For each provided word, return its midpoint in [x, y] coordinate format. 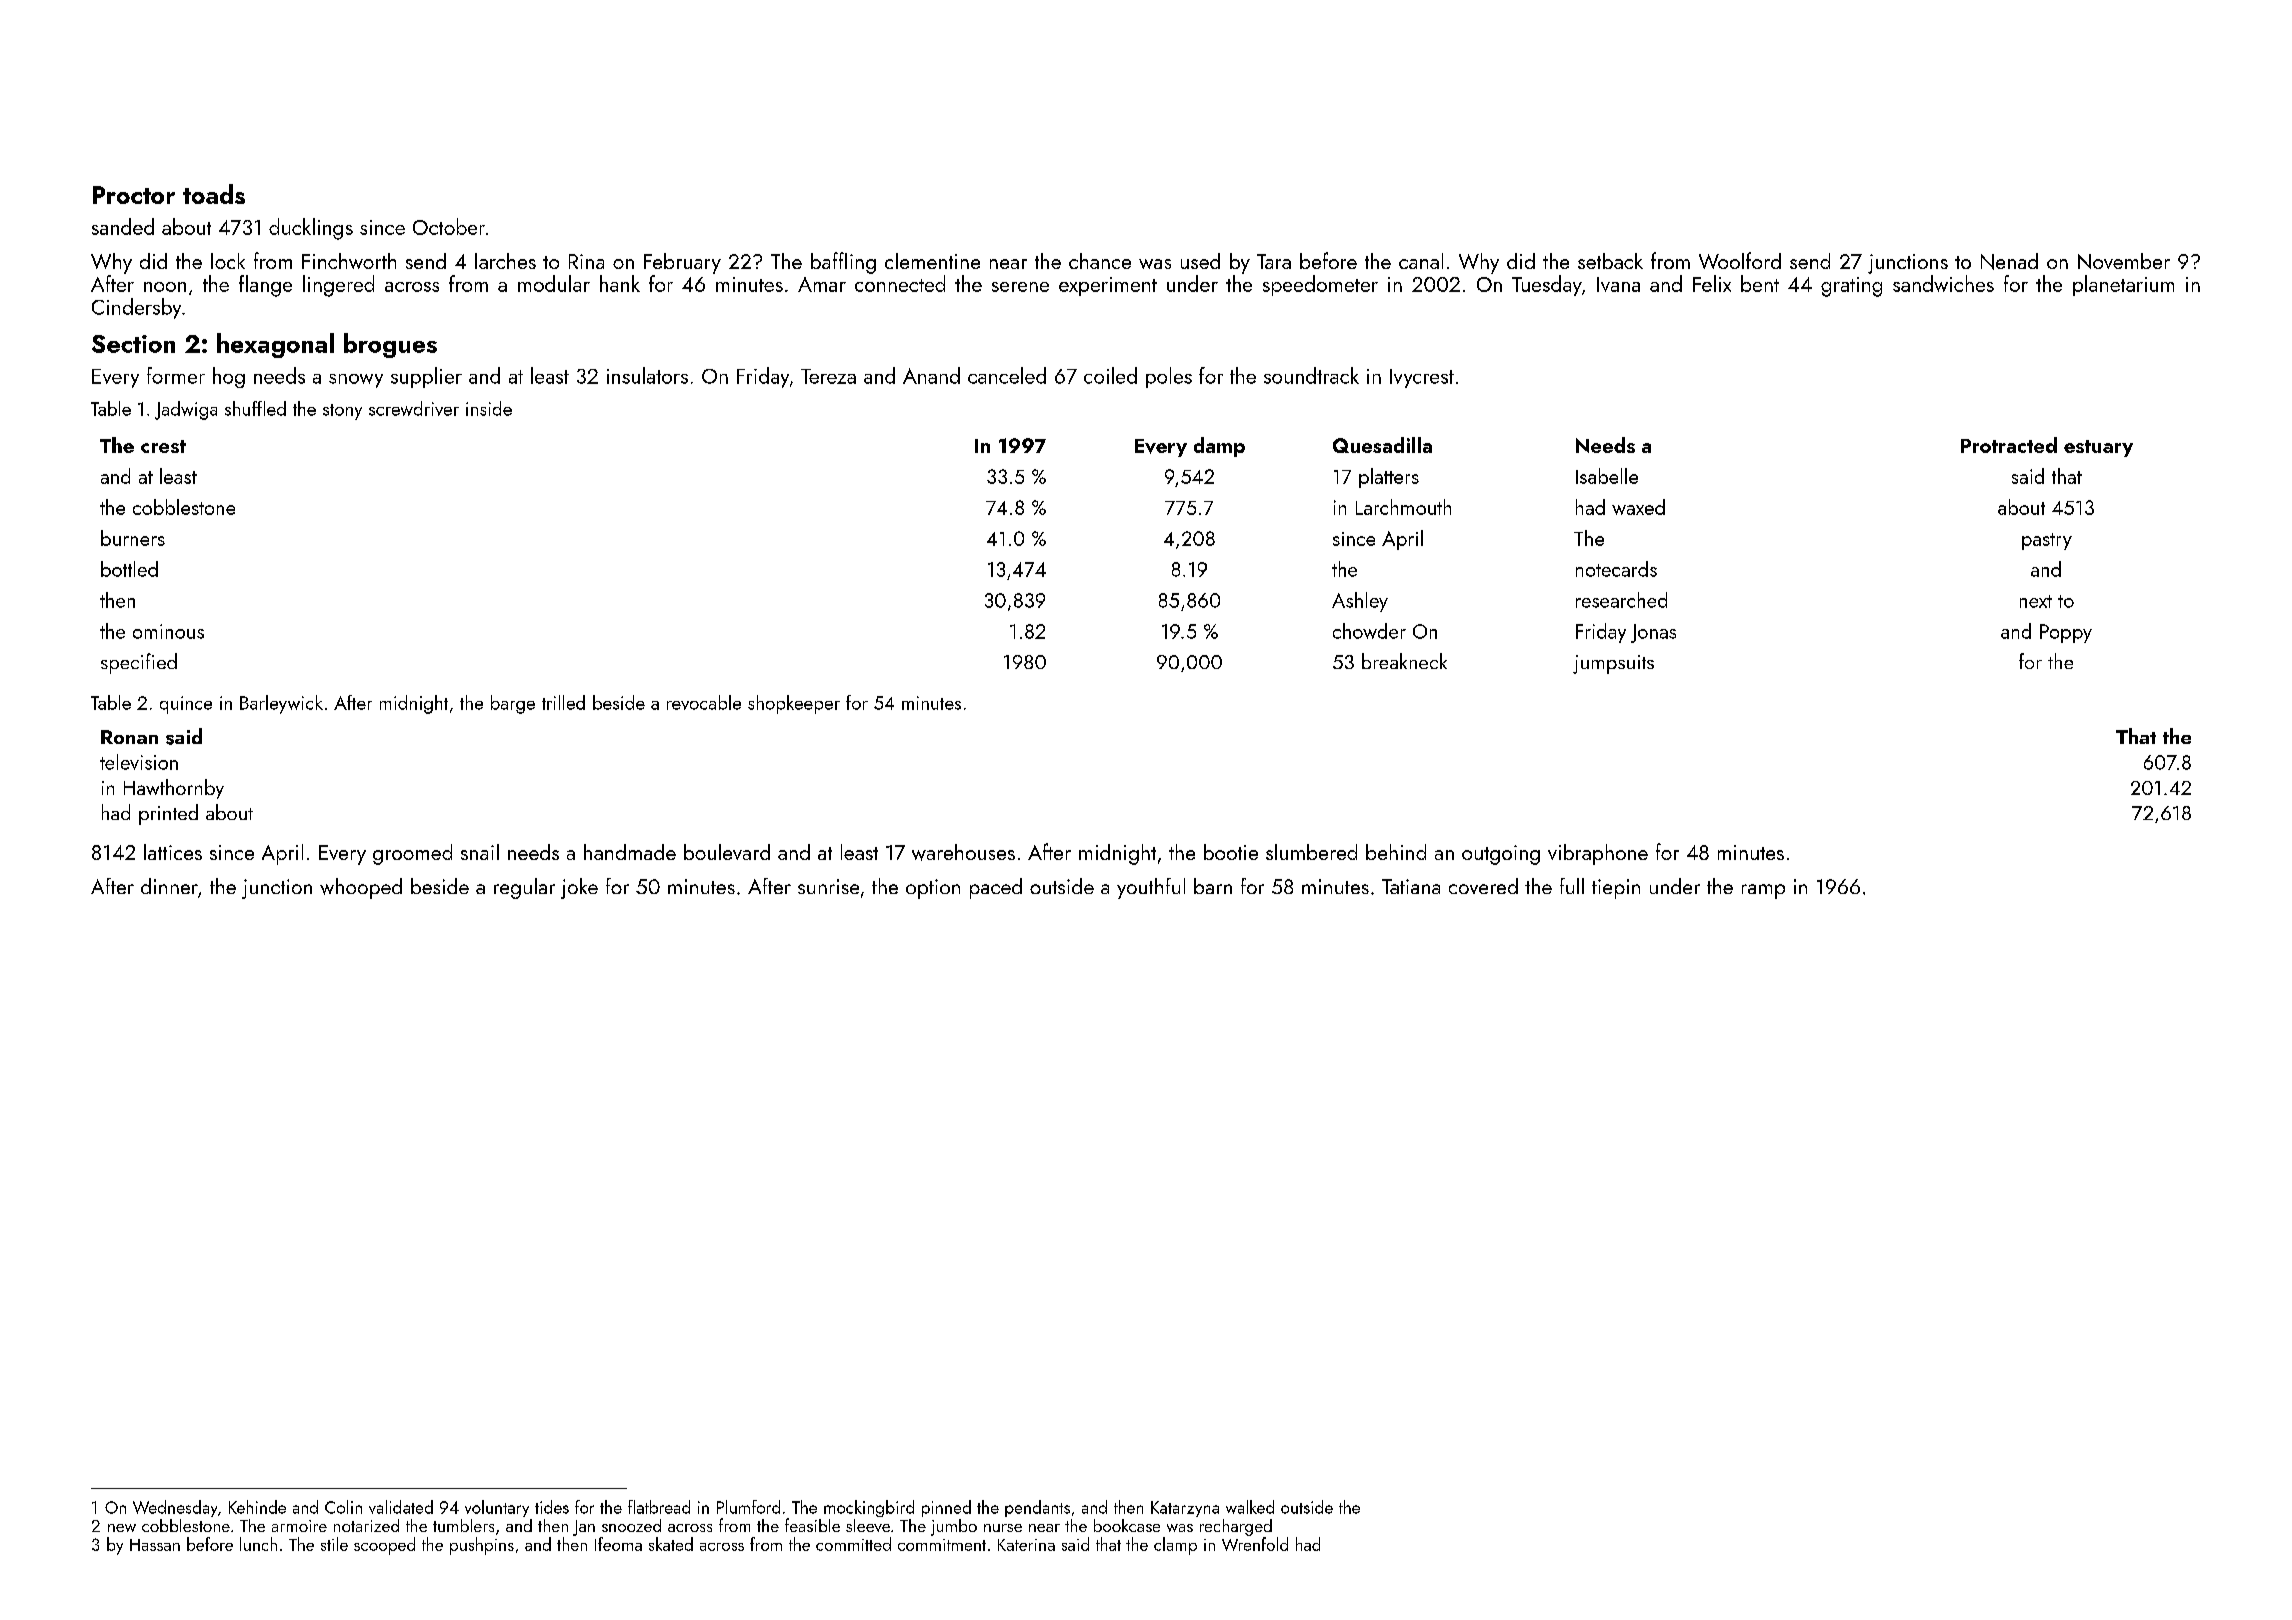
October [449, 226]
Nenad [2009, 261]
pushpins [482, 1546]
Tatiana [1411, 886]
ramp [1763, 891]
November [2124, 261]
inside [489, 408]
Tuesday [1547, 285]
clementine [932, 261]
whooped [361, 888]
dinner [169, 886]
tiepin [1616, 889]
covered [1483, 886]
